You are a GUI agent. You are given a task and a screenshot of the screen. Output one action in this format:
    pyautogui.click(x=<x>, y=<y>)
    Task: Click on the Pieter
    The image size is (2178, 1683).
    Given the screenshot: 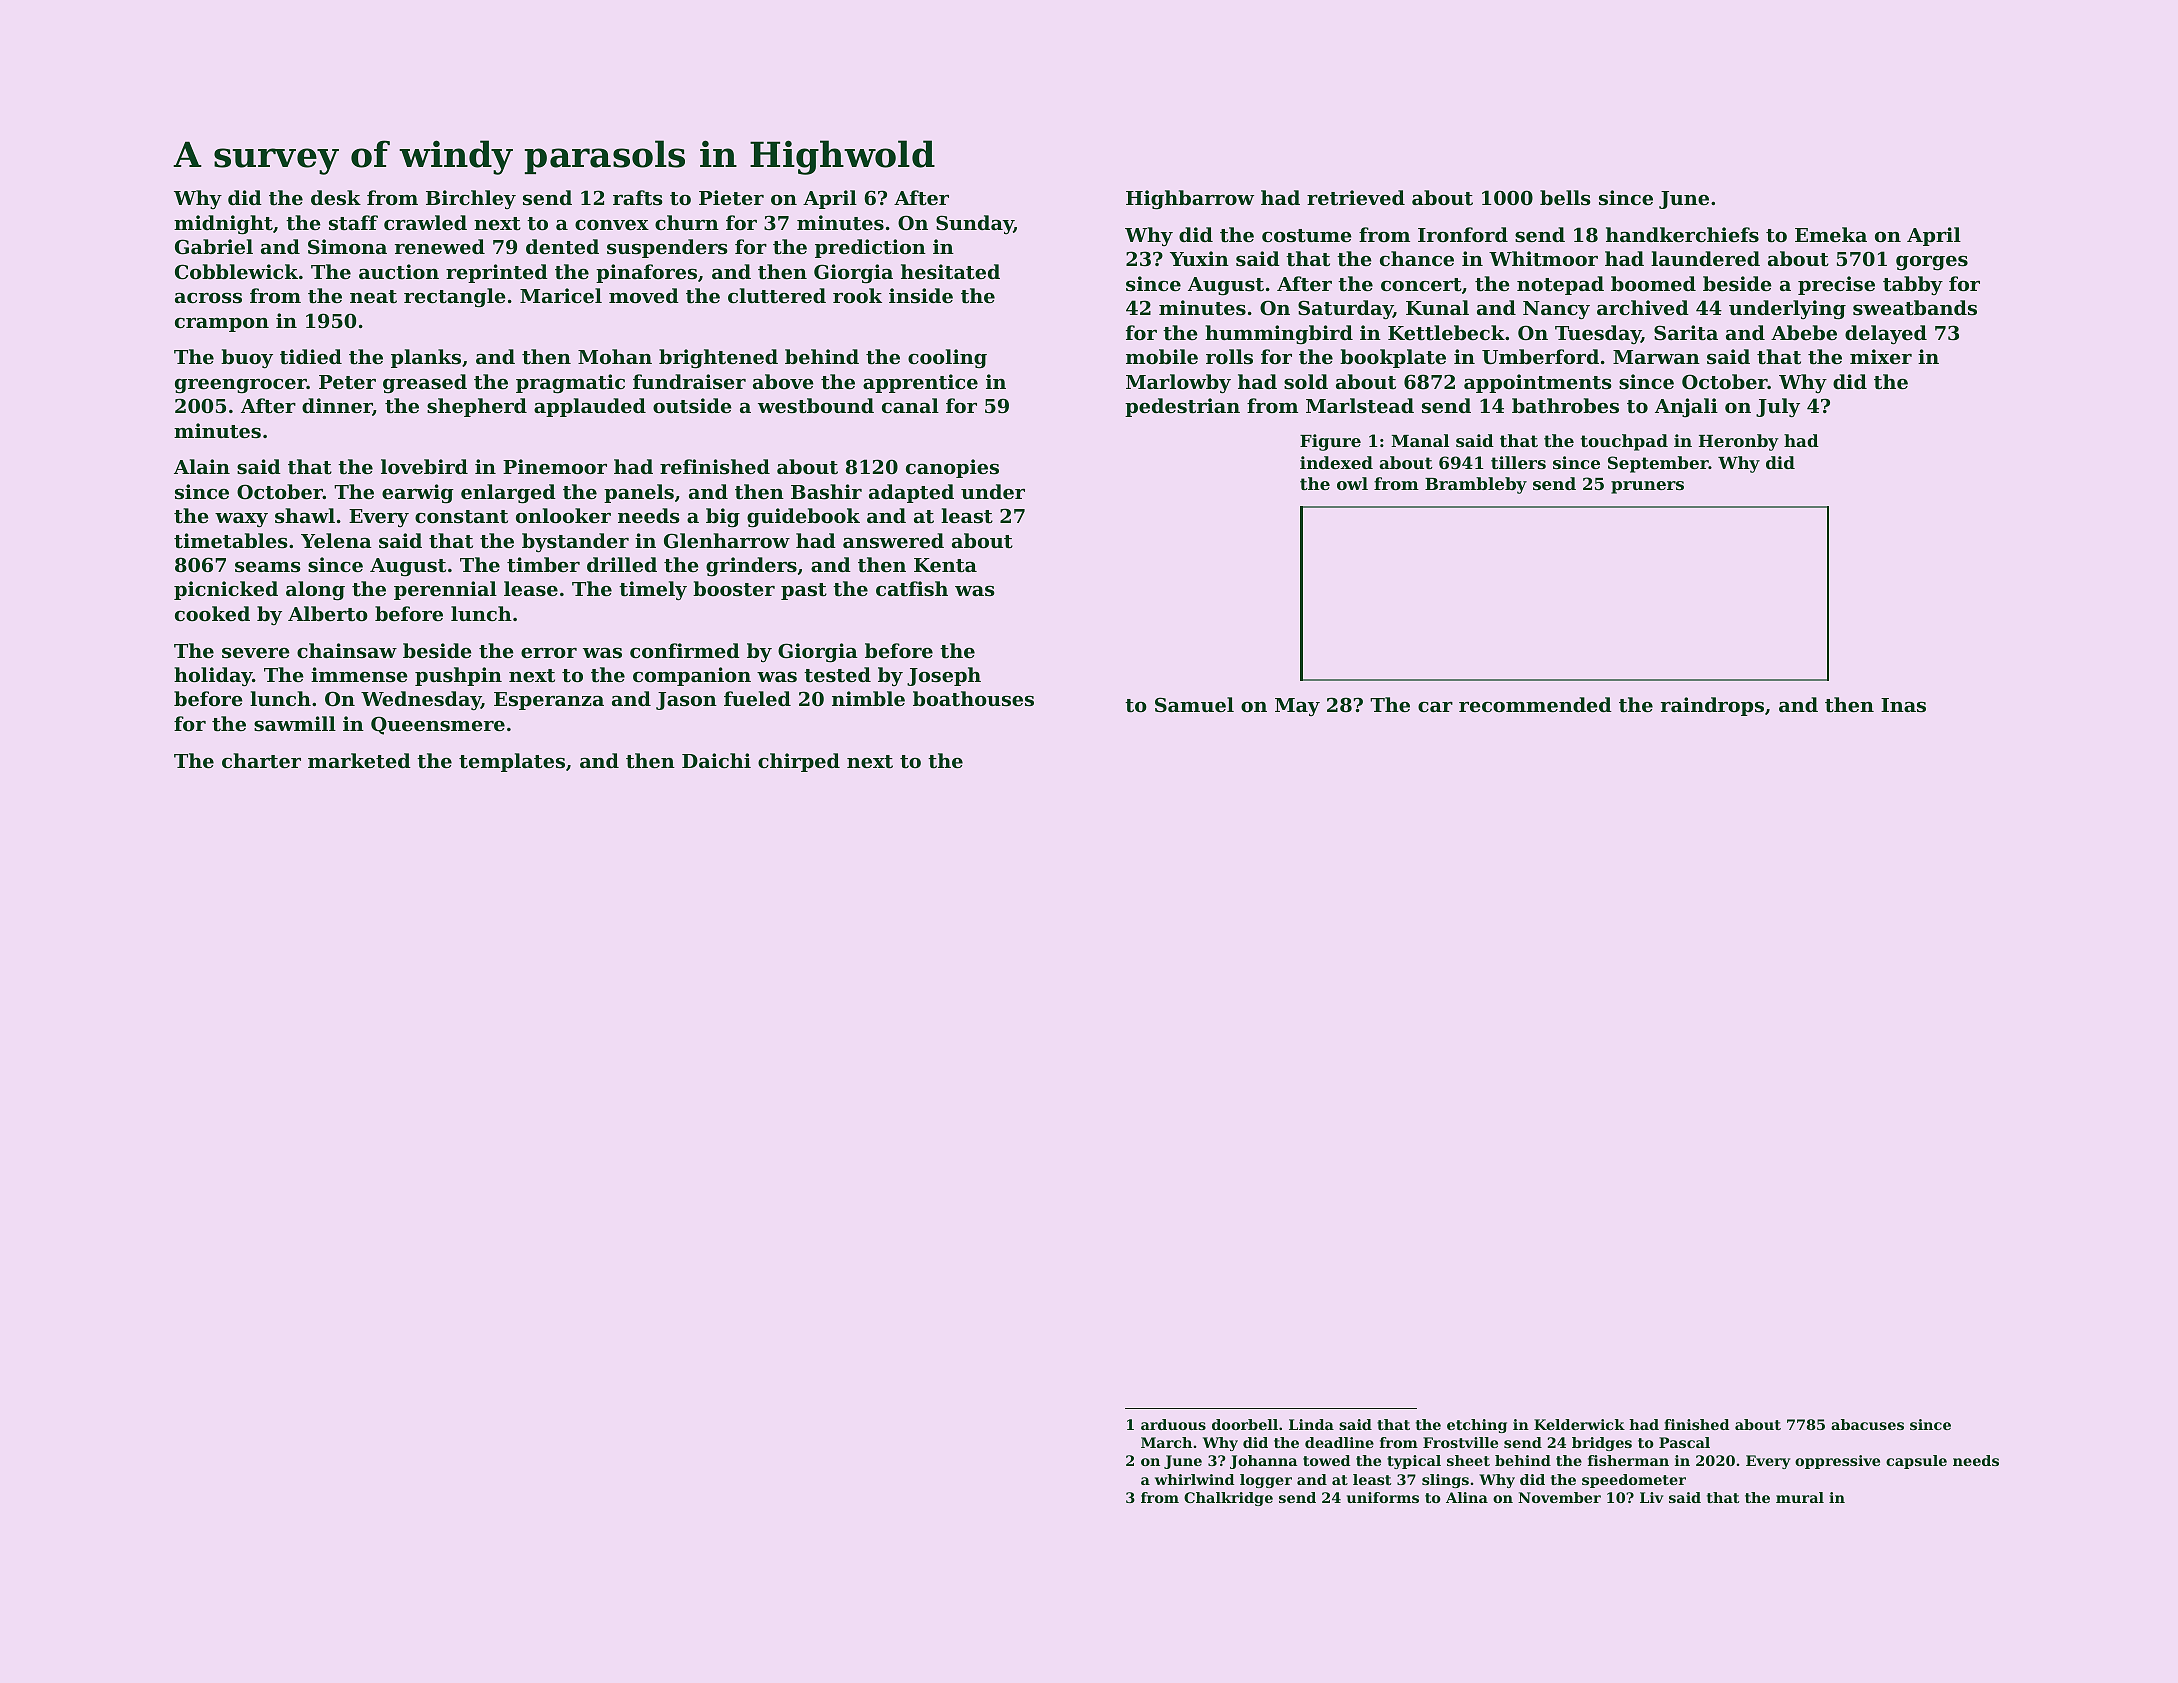 What is the action you would take?
    pyautogui.click(x=731, y=198)
